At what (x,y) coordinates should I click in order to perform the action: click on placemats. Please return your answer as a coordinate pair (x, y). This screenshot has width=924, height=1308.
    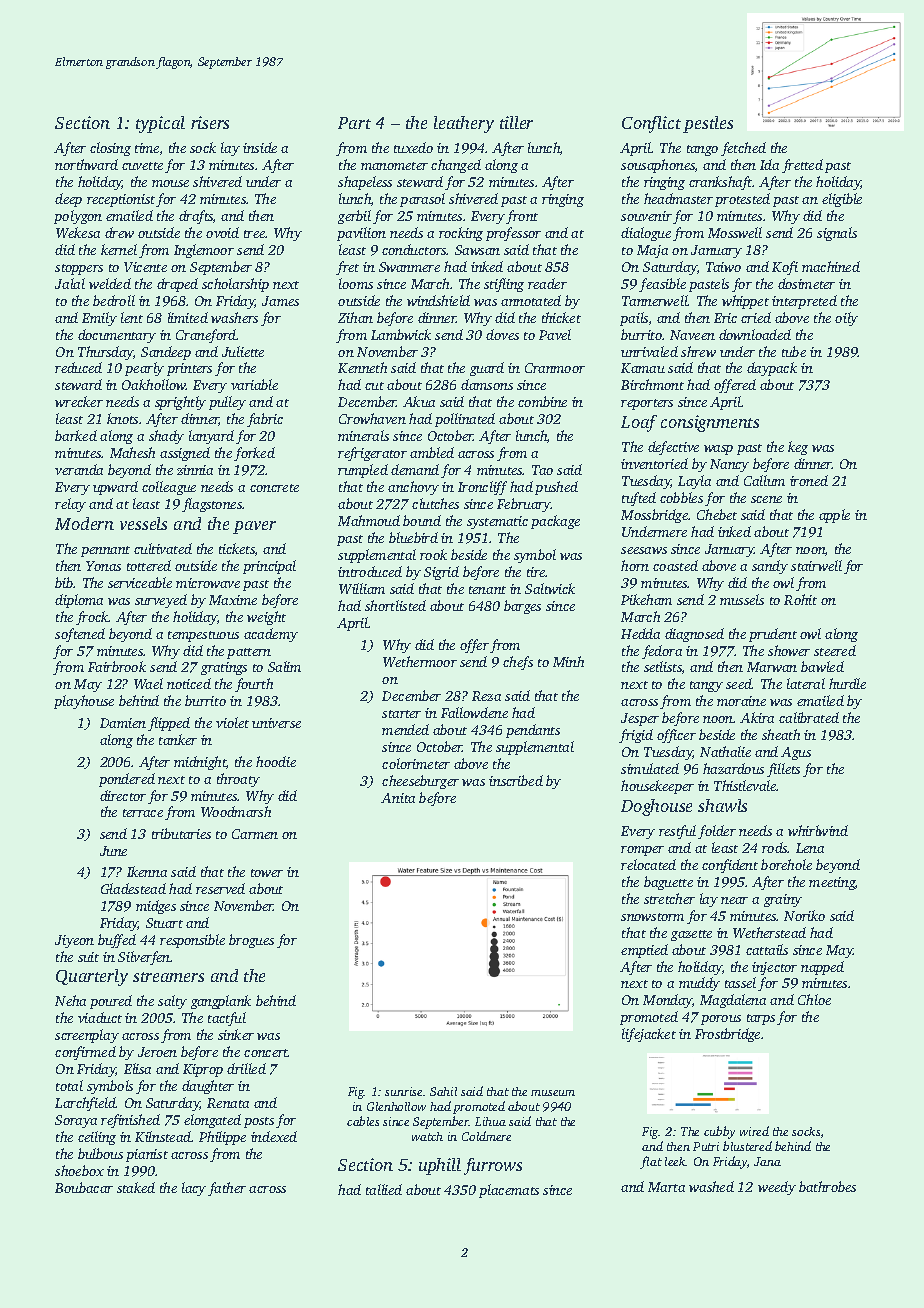
    Looking at the image, I should click on (509, 1191).
